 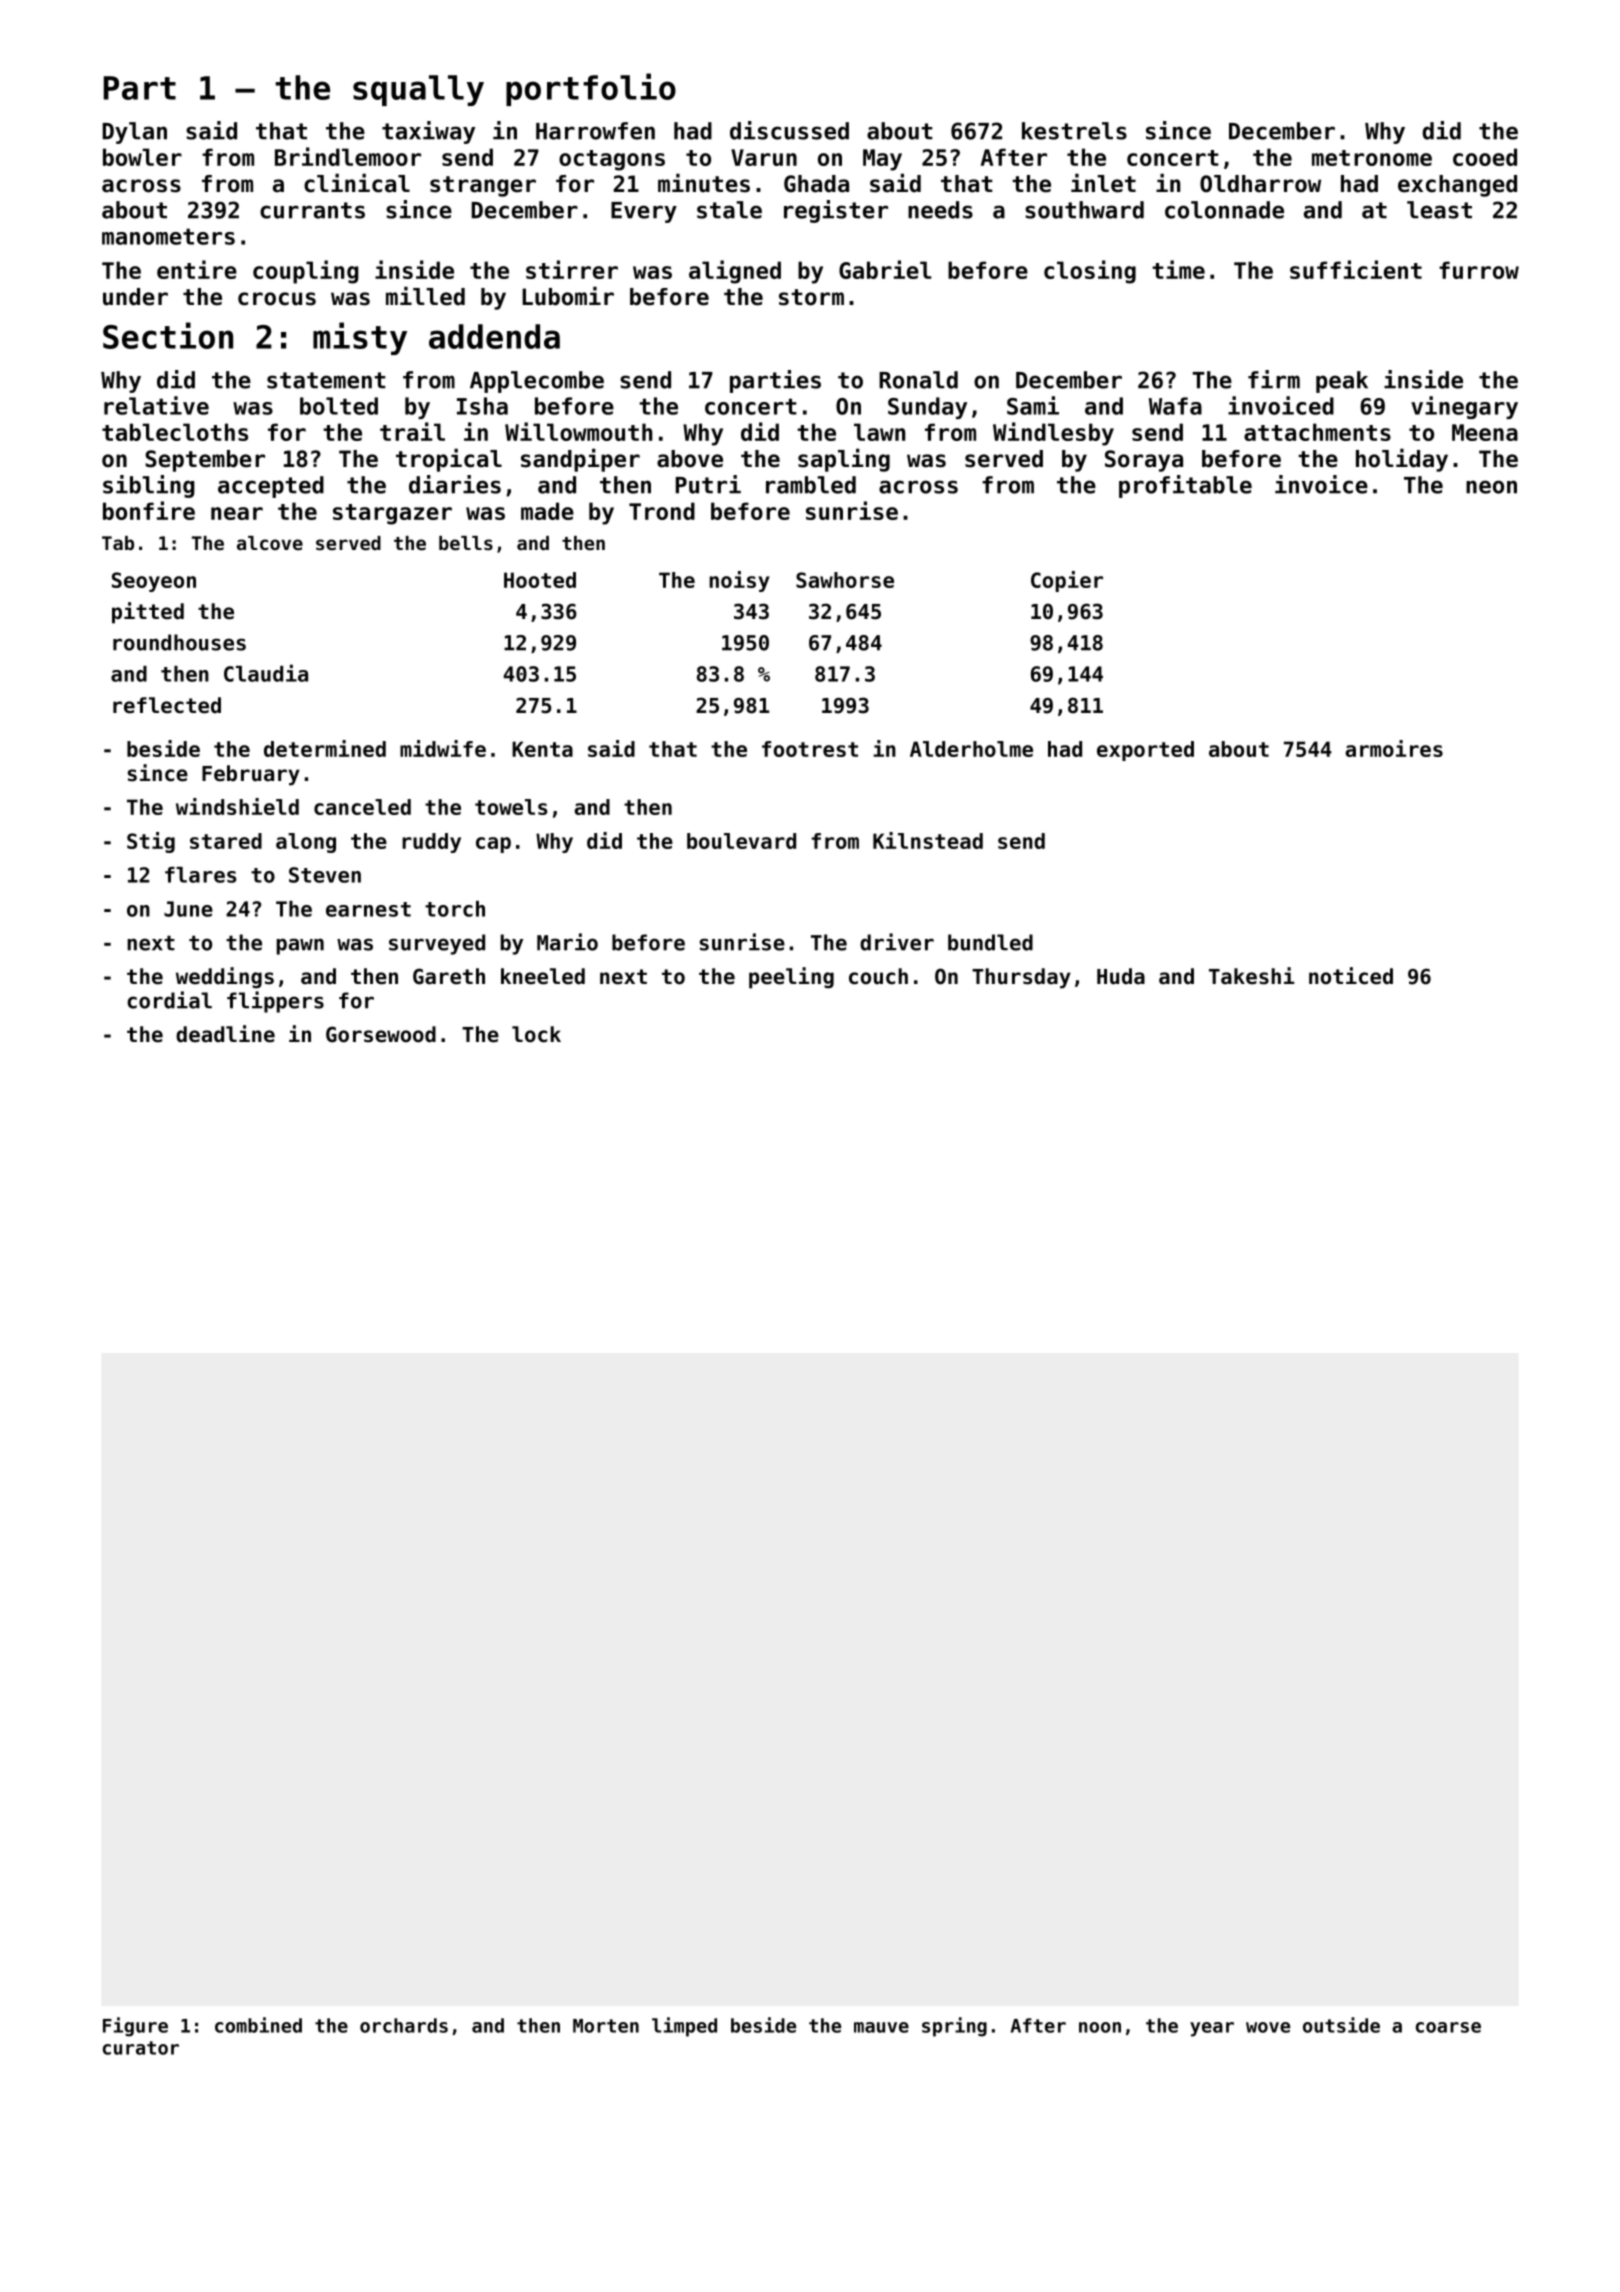 What do you see at coordinates (1351, 976) in the screenshot?
I see `noticed` at bounding box center [1351, 976].
